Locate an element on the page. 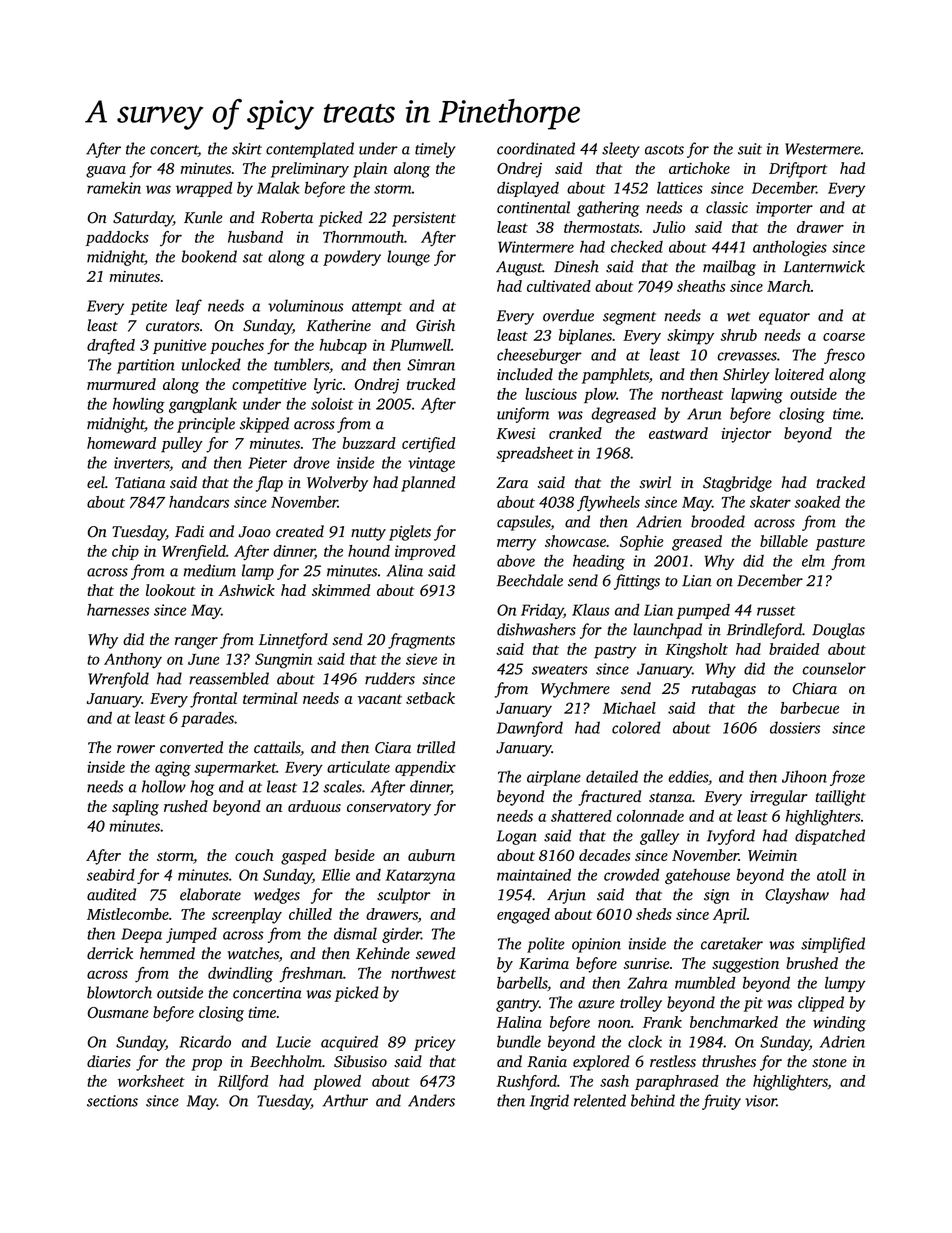 The image size is (952, 1233). irregular is located at coordinates (779, 798).
